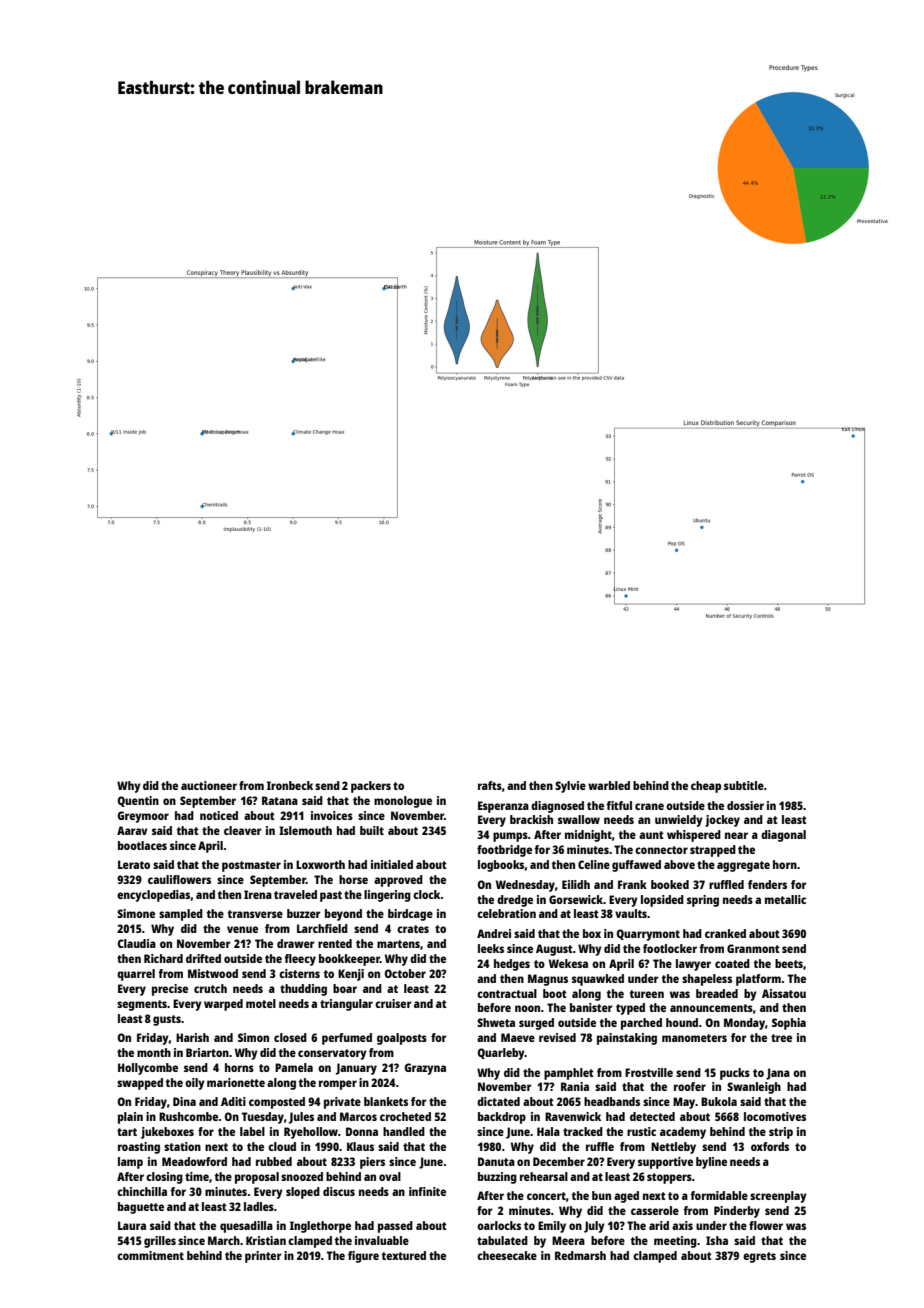  Describe the element at coordinates (568, 963) in the document. I see `Wekesa` at that location.
